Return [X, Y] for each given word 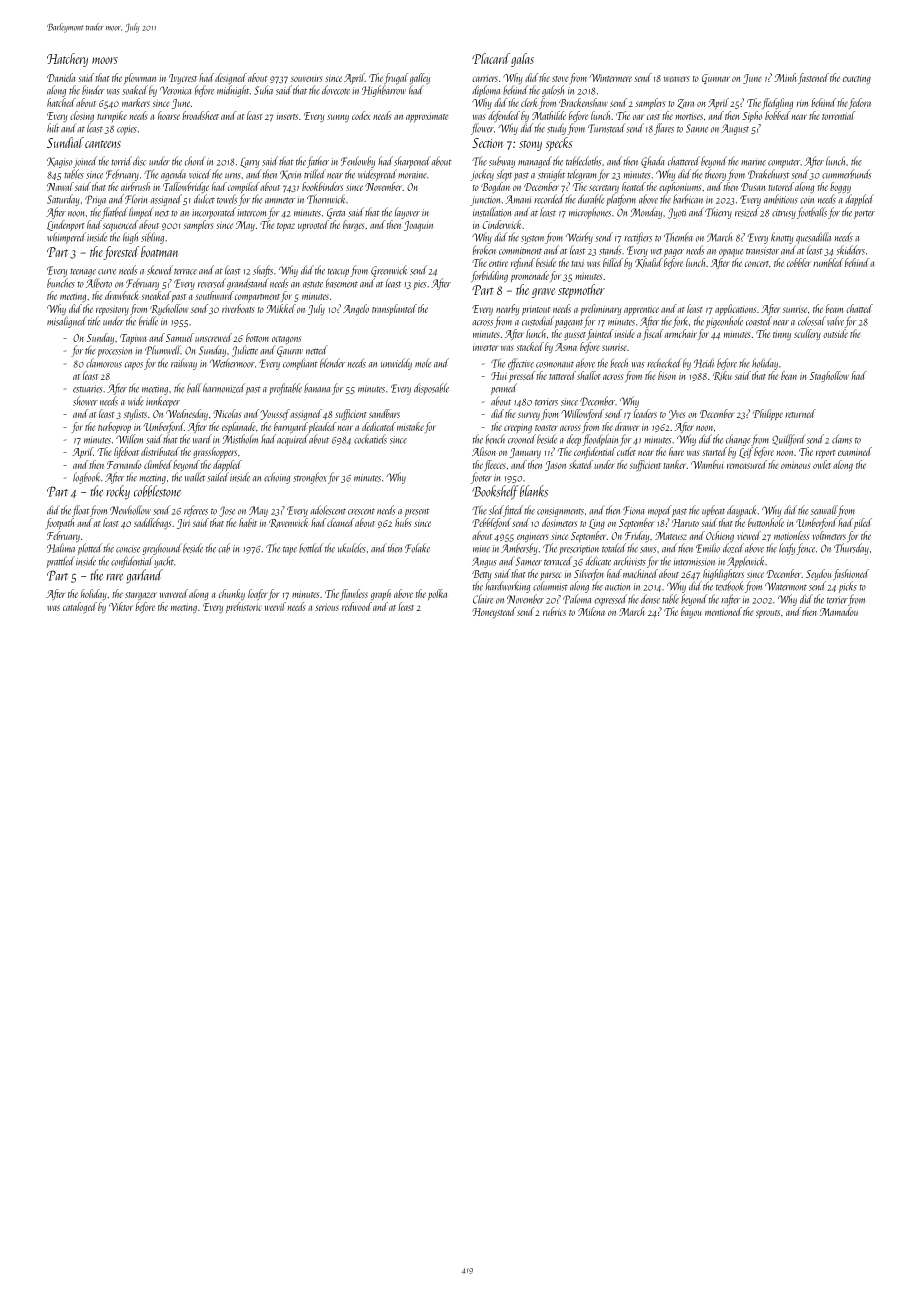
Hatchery [67, 60]
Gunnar [716, 79]
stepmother [581, 291]
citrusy [784, 214]
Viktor [121, 606]
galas [522, 60]
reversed [212, 283]
